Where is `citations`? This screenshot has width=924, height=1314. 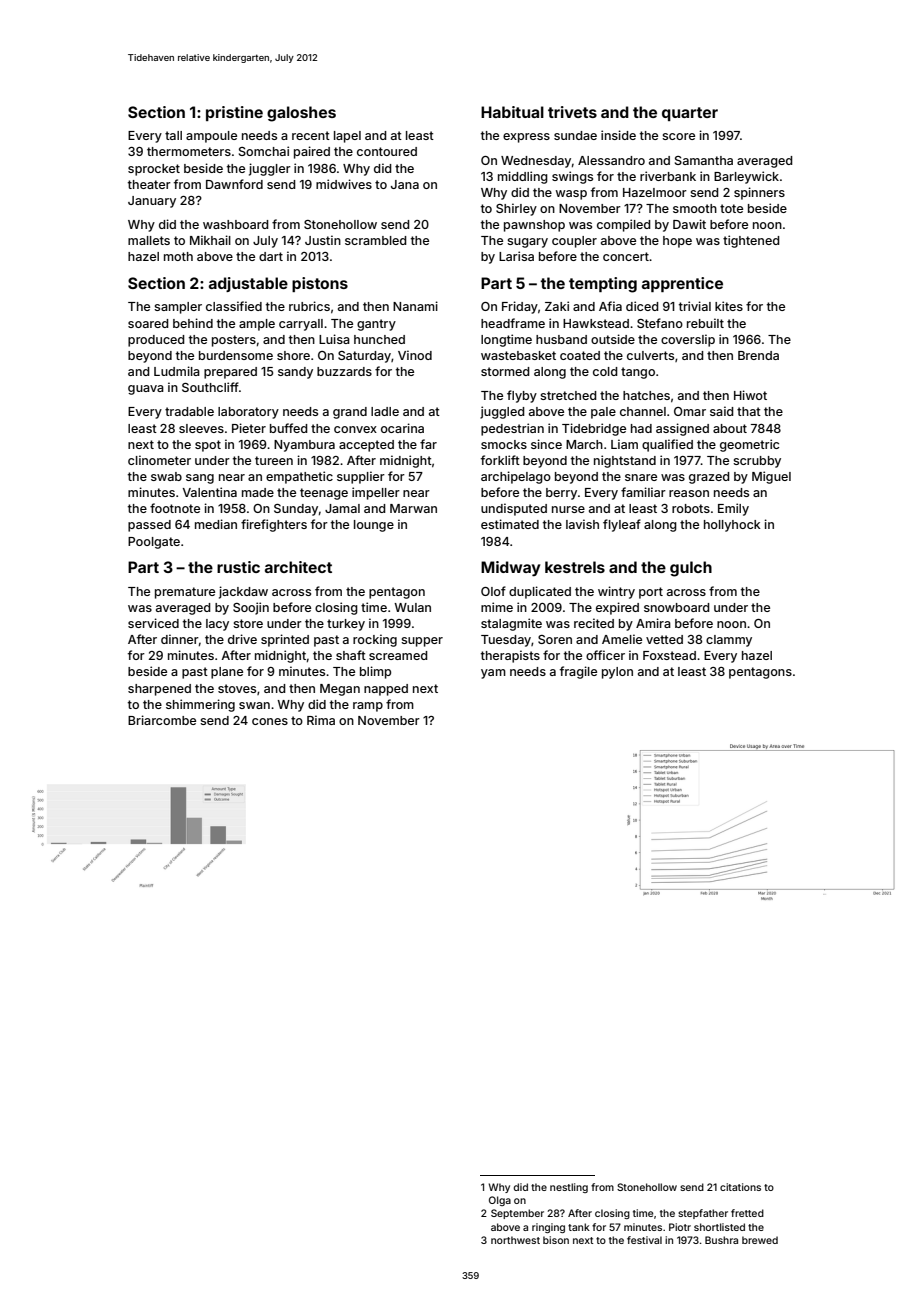 citations is located at coordinates (740, 1187).
